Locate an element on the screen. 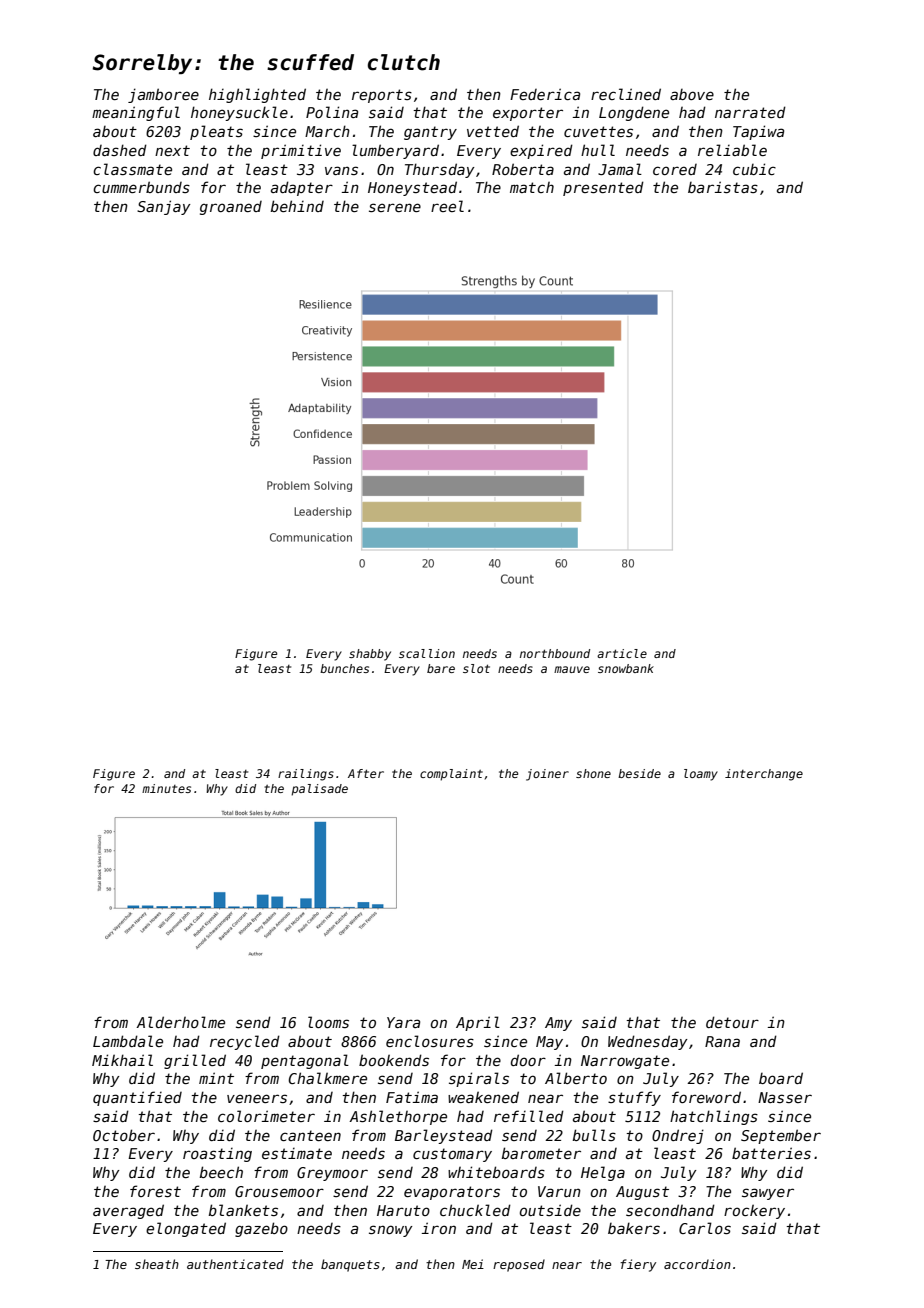 The height and width of the screenshot is (1308, 924). sheath is located at coordinates (157, 1264).
